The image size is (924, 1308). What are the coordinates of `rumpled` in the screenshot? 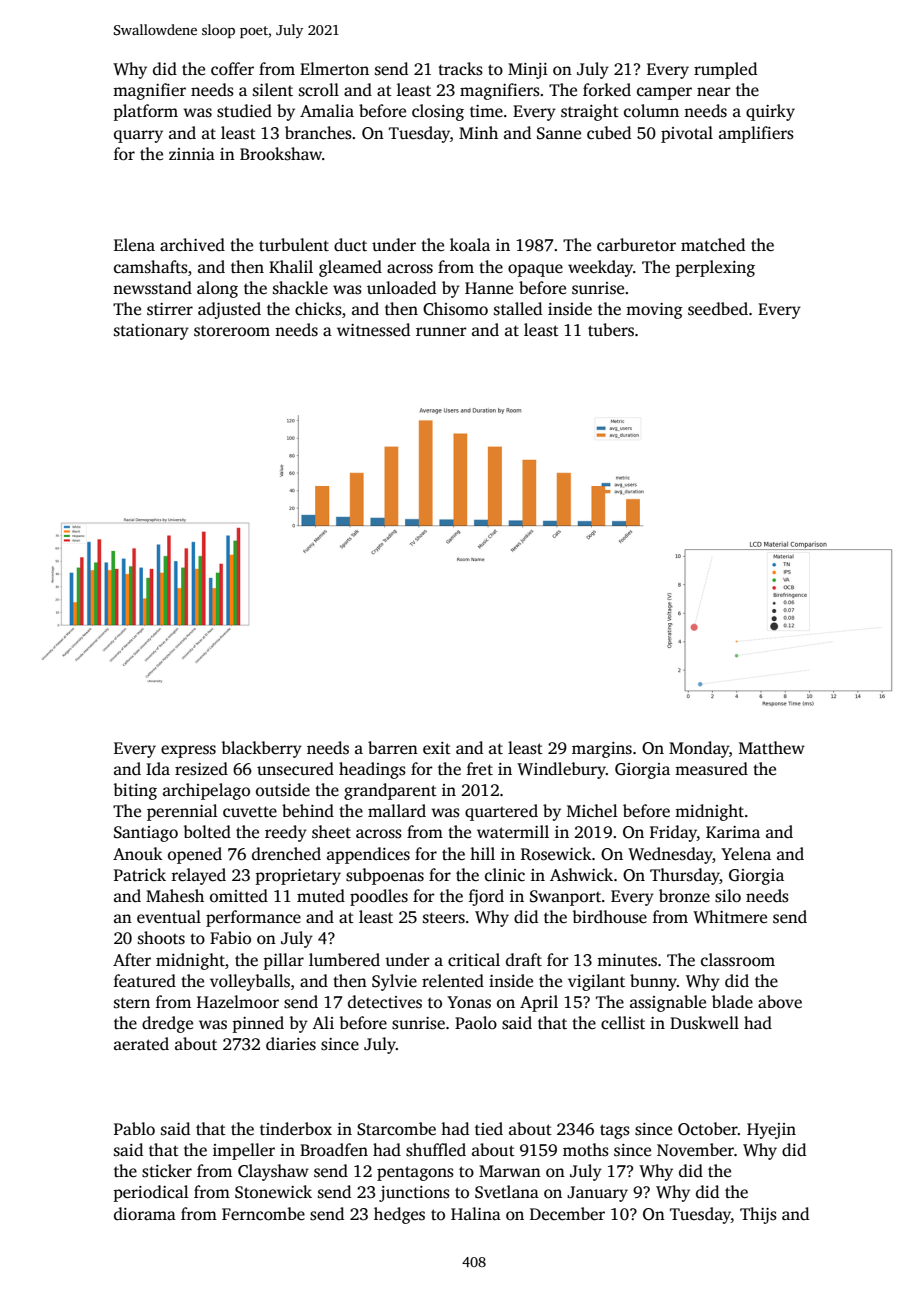 It's located at (725, 70).
